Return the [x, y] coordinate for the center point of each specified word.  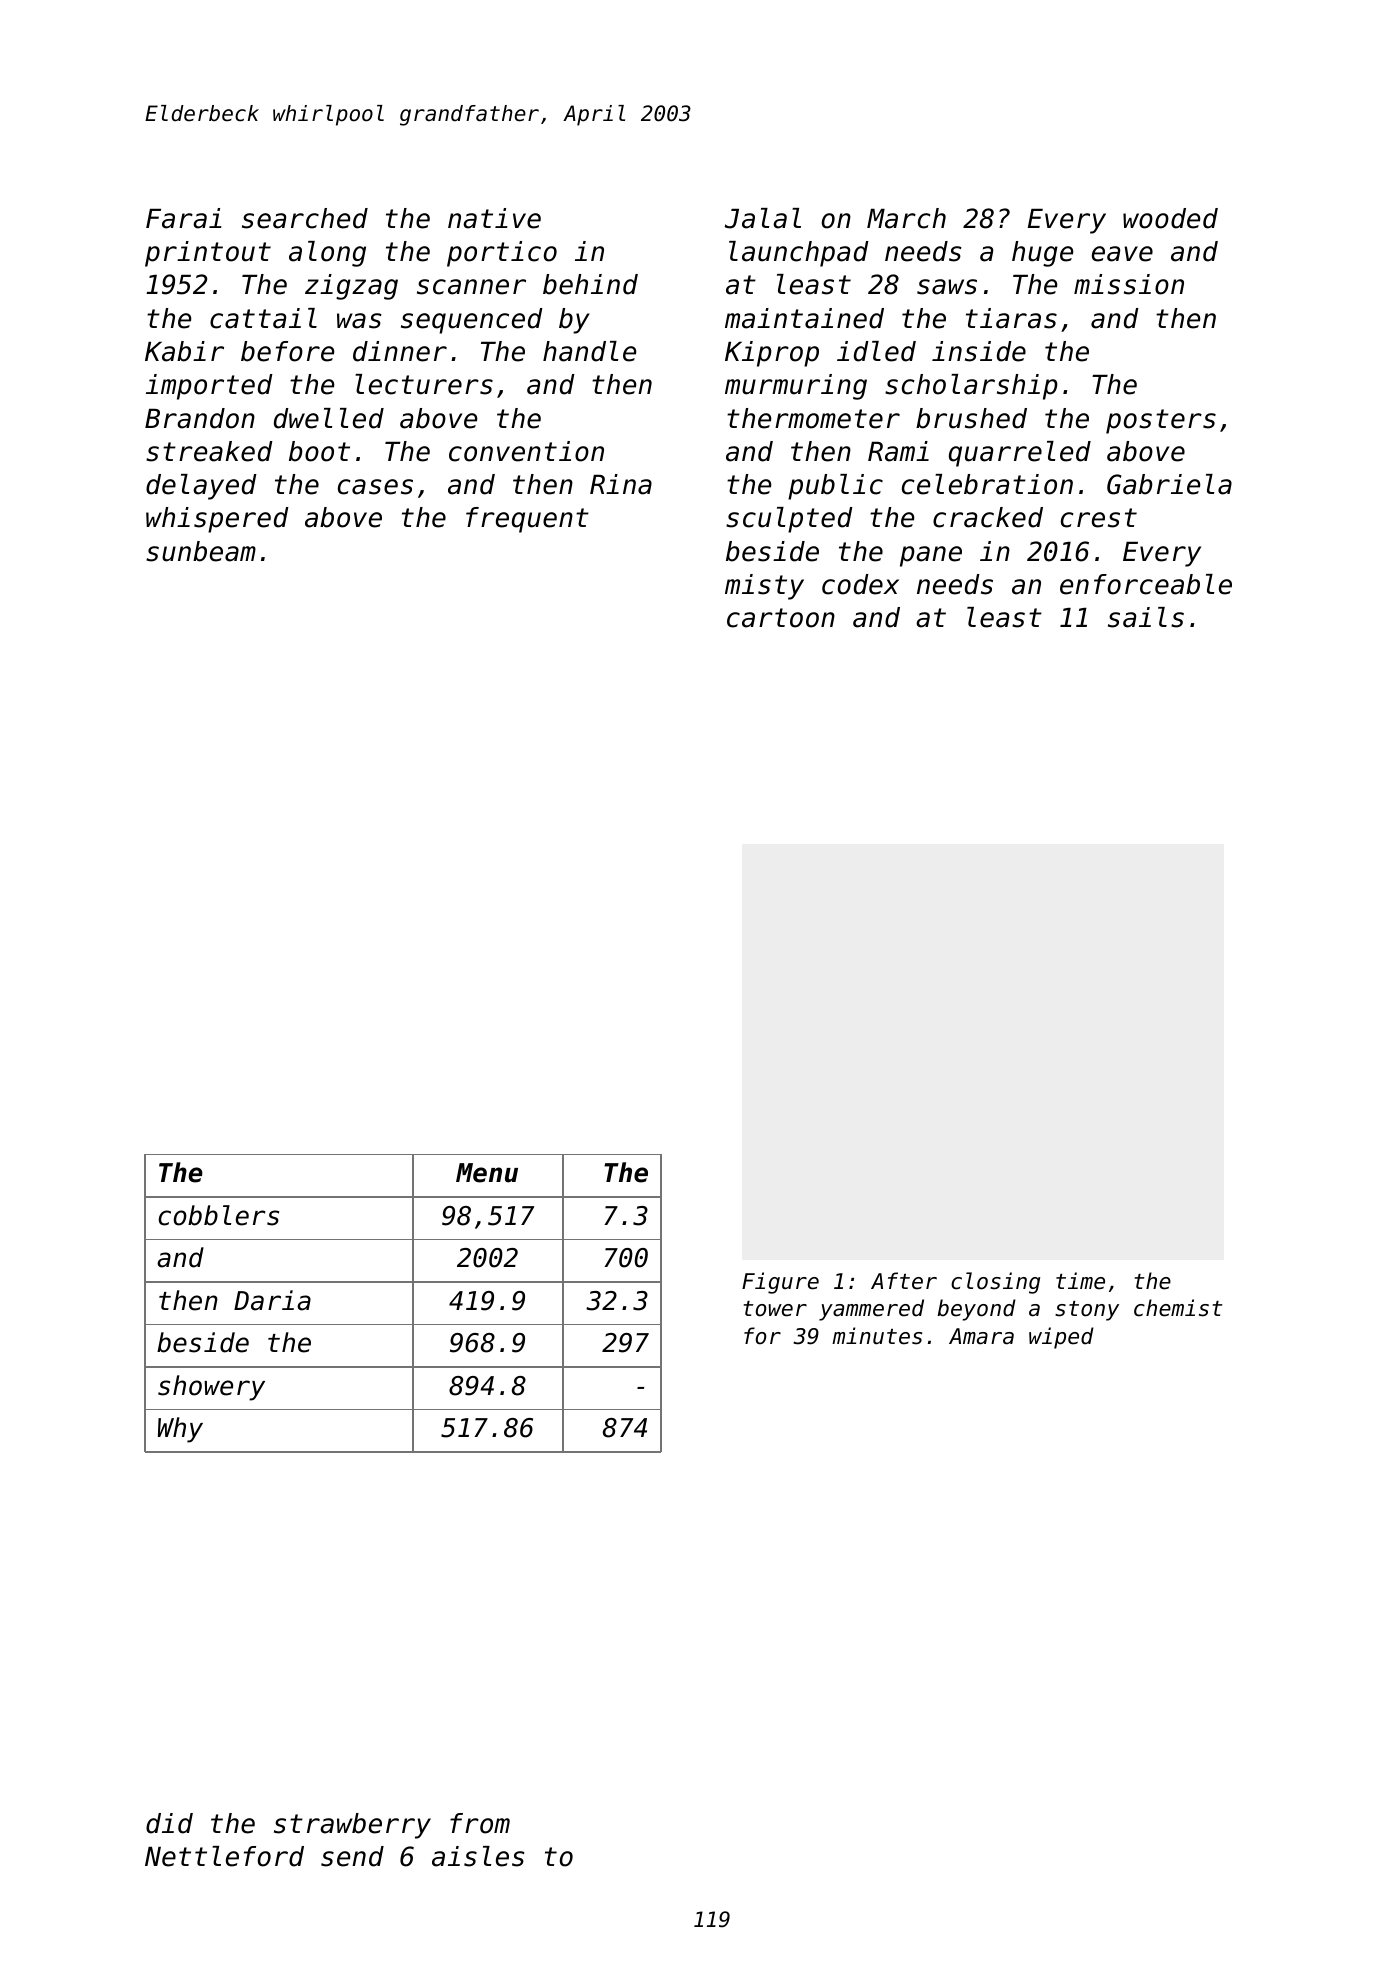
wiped [1061, 1338]
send [352, 1856]
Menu [487, 1173]
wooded [1170, 218]
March [906, 218]
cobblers [218, 1215]
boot [319, 451]
